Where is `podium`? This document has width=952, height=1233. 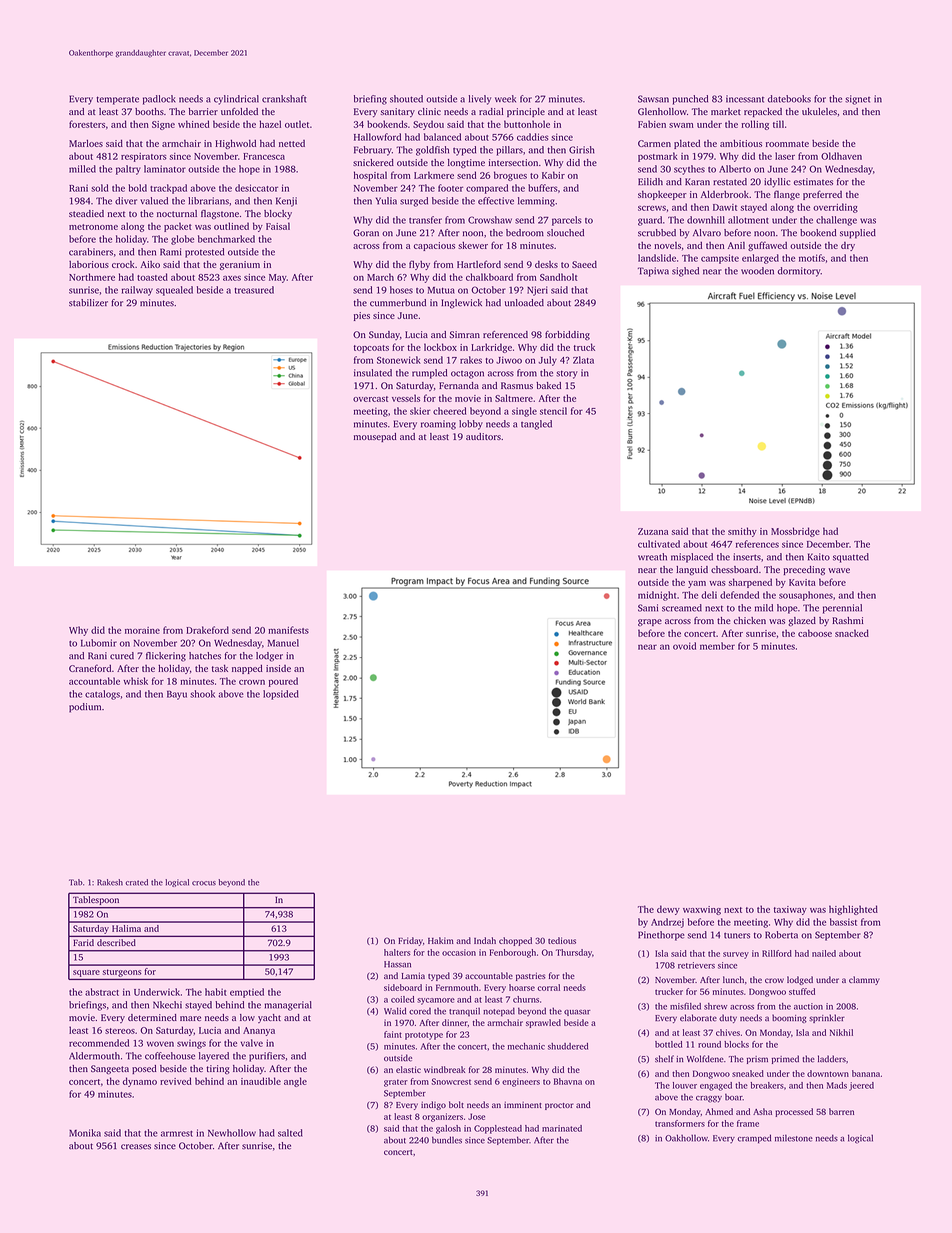 podium is located at coordinates (85, 708).
